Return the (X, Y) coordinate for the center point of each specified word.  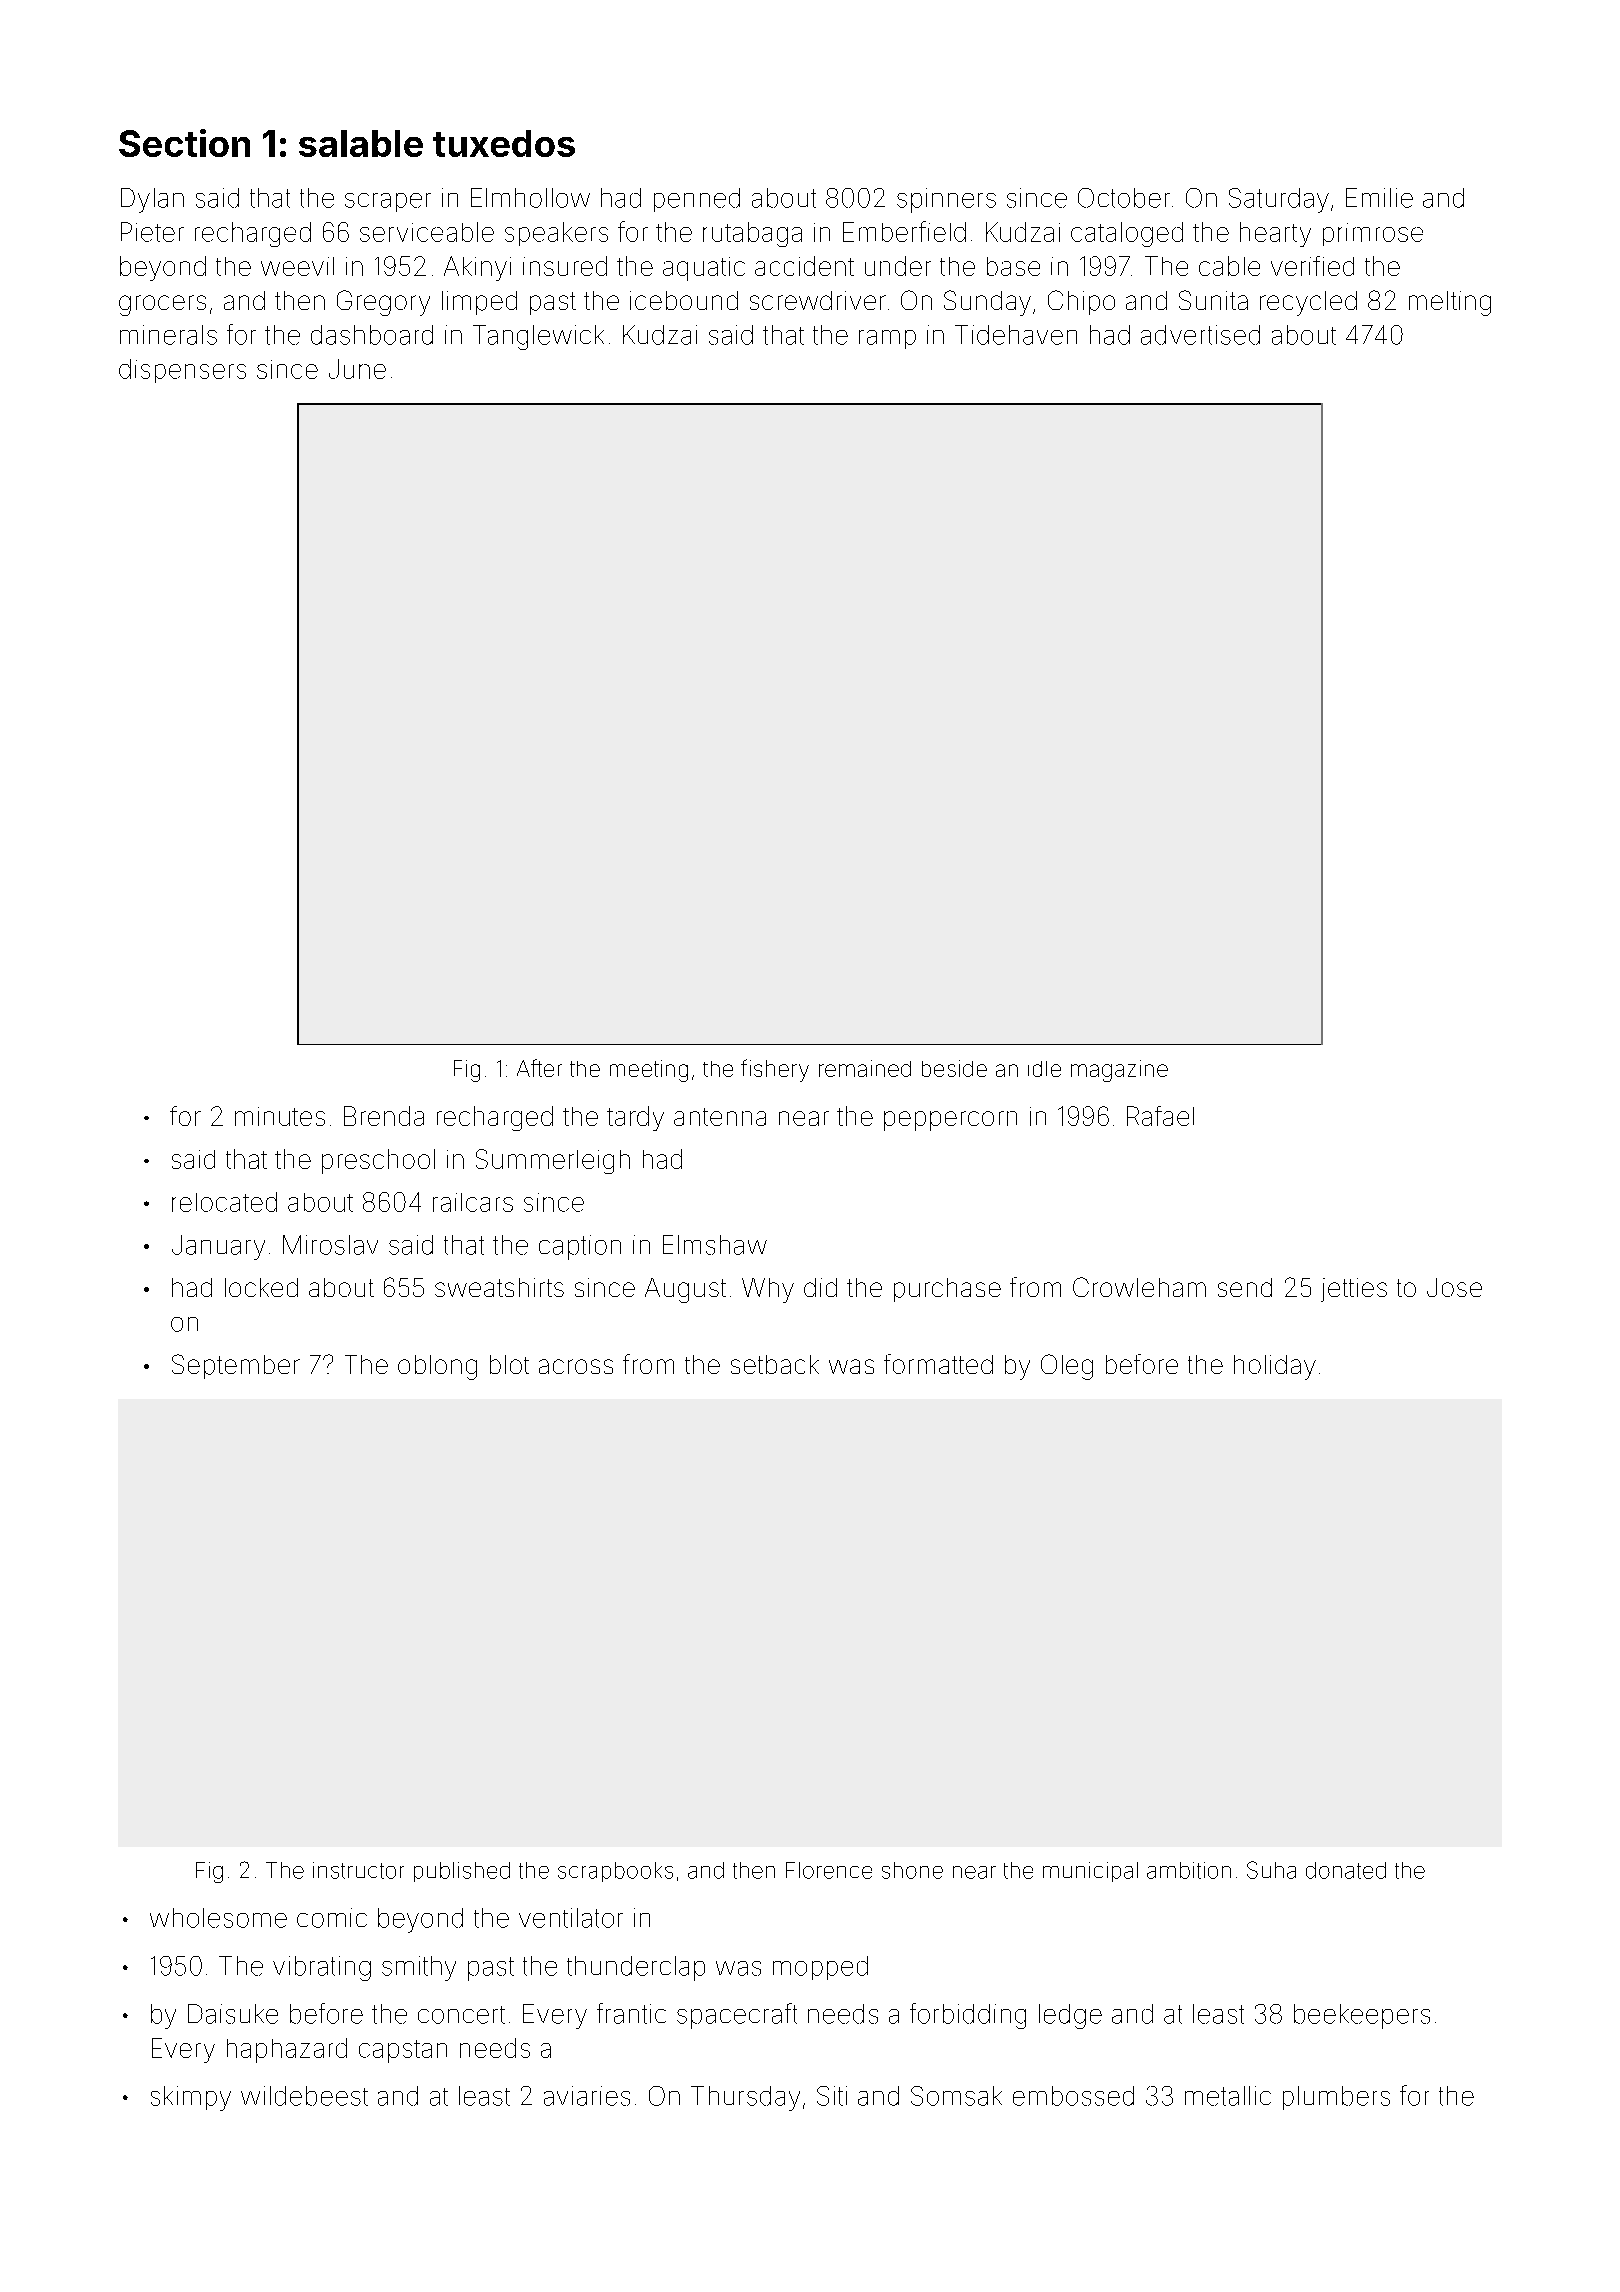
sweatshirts (499, 1287)
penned (697, 200)
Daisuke (233, 2014)
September (236, 1366)
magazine (1119, 1071)
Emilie (1379, 198)
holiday (1275, 1367)
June (357, 369)
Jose (1454, 1287)
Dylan (152, 200)
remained (865, 1068)
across (576, 1366)
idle (1044, 1069)
